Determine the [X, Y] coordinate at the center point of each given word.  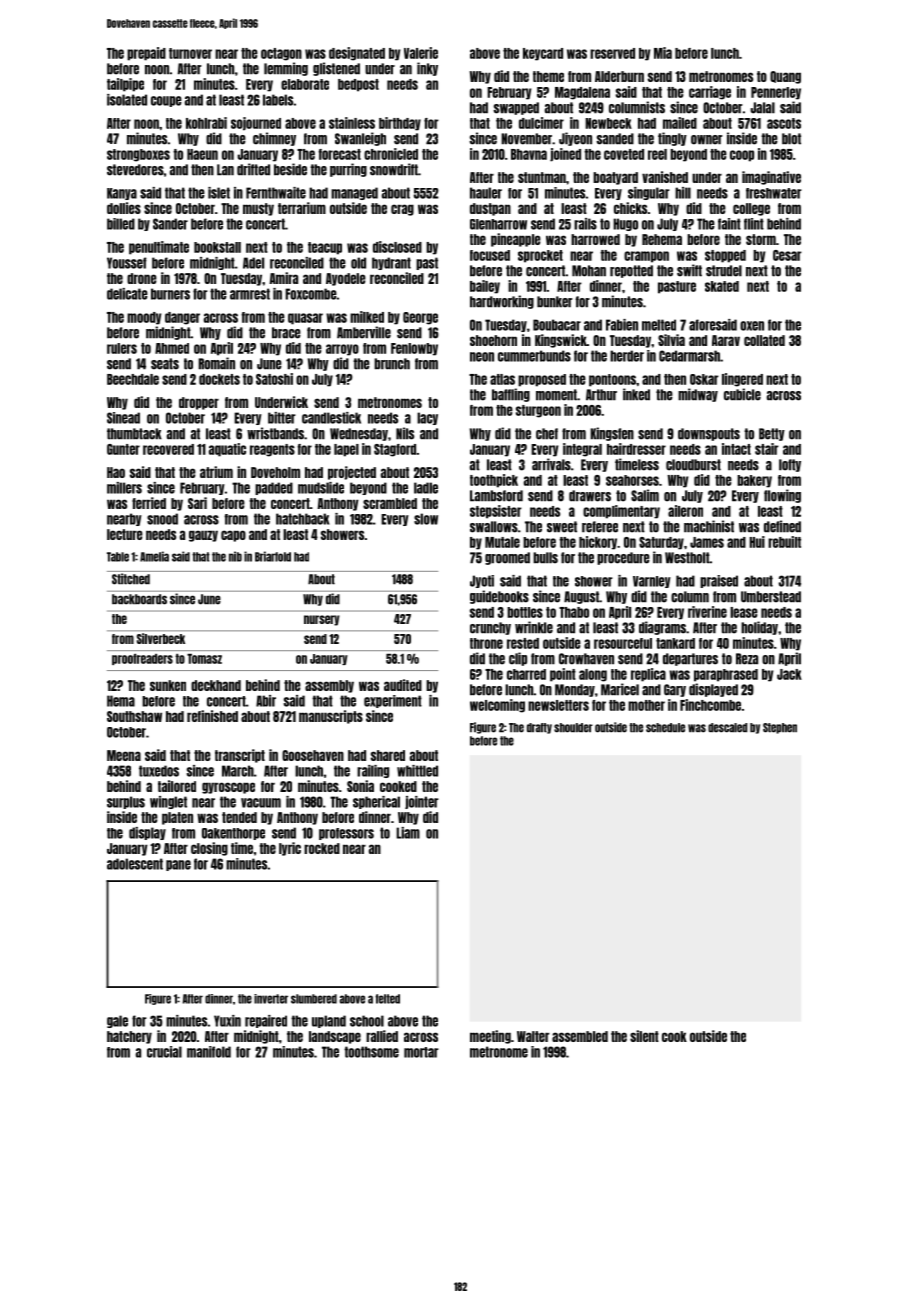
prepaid [146, 54]
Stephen [780, 728]
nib [235, 556]
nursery [322, 620]
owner [707, 140]
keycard [543, 54]
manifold [209, 1052]
